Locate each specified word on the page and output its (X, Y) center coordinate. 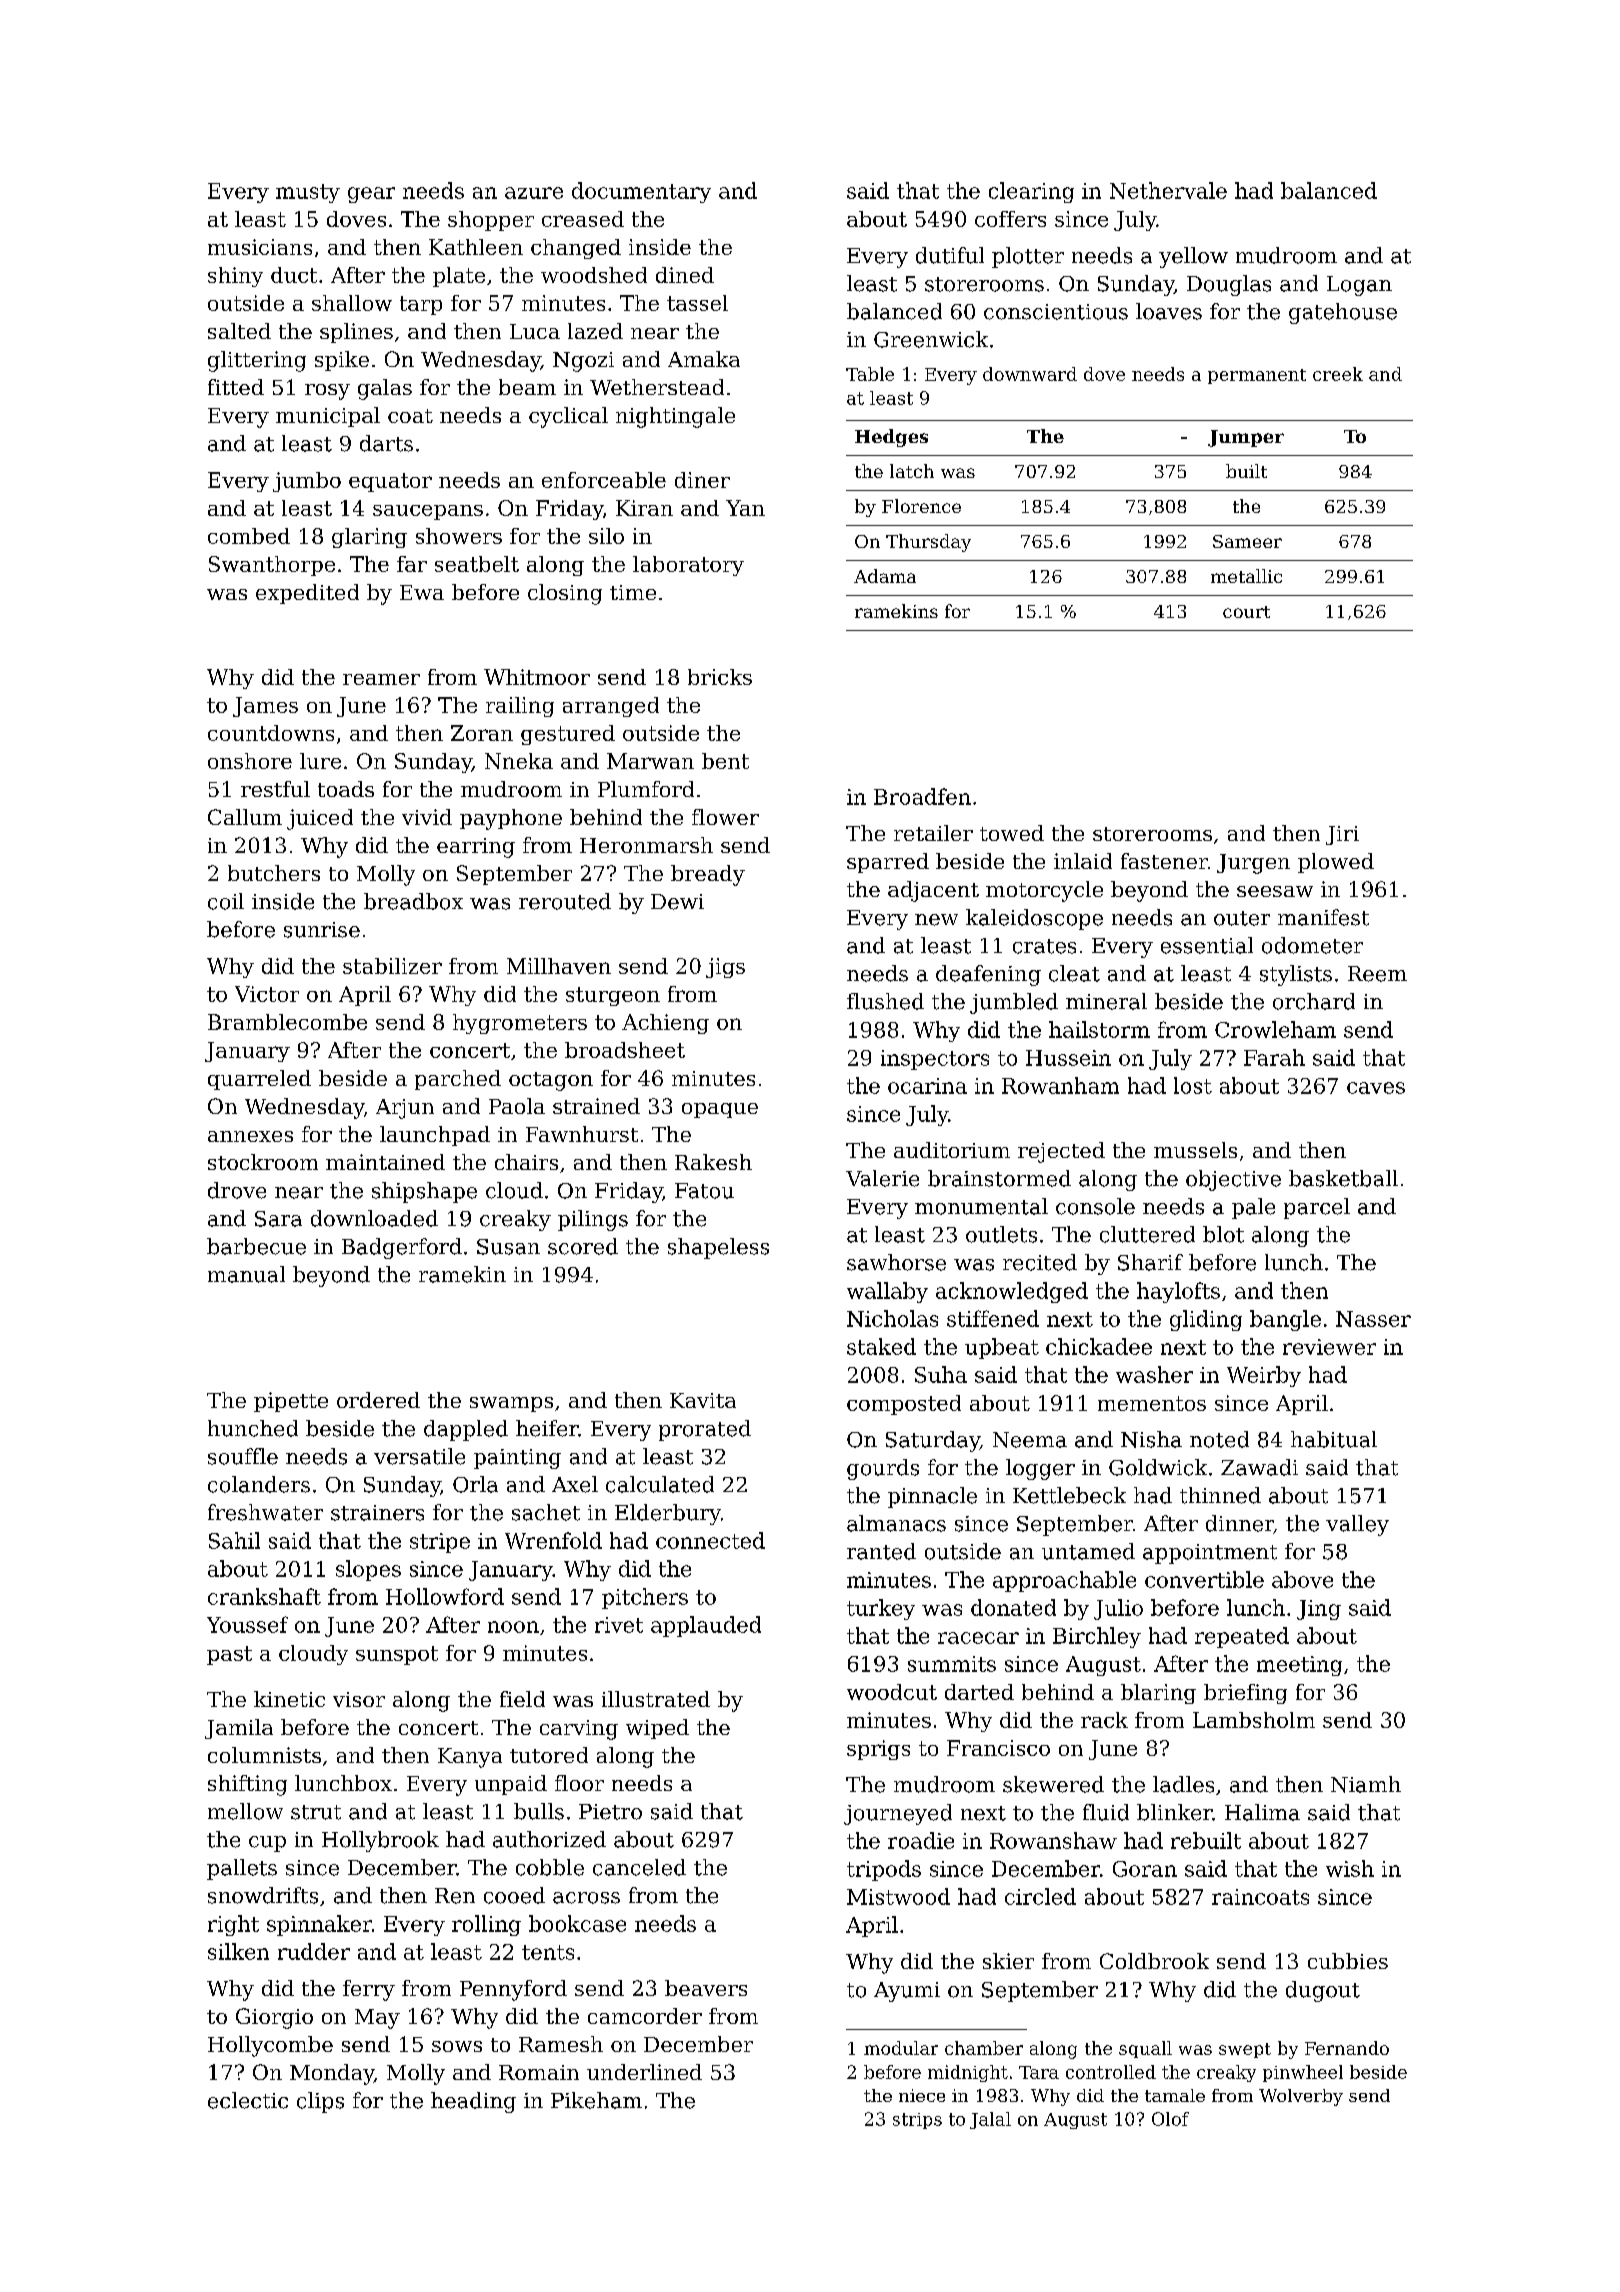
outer (1242, 918)
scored (583, 1246)
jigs (725, 968)
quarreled (259, 1080)
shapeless (718, 1248)
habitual (1334, 1439)
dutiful (950, 255)
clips (320, 2102)
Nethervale (1168, 190)
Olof (1170, 2119)
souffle (243, 1456)
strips (917, 2121)
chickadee (1099, 1346)
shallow (352, 303)
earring (476, 848)
